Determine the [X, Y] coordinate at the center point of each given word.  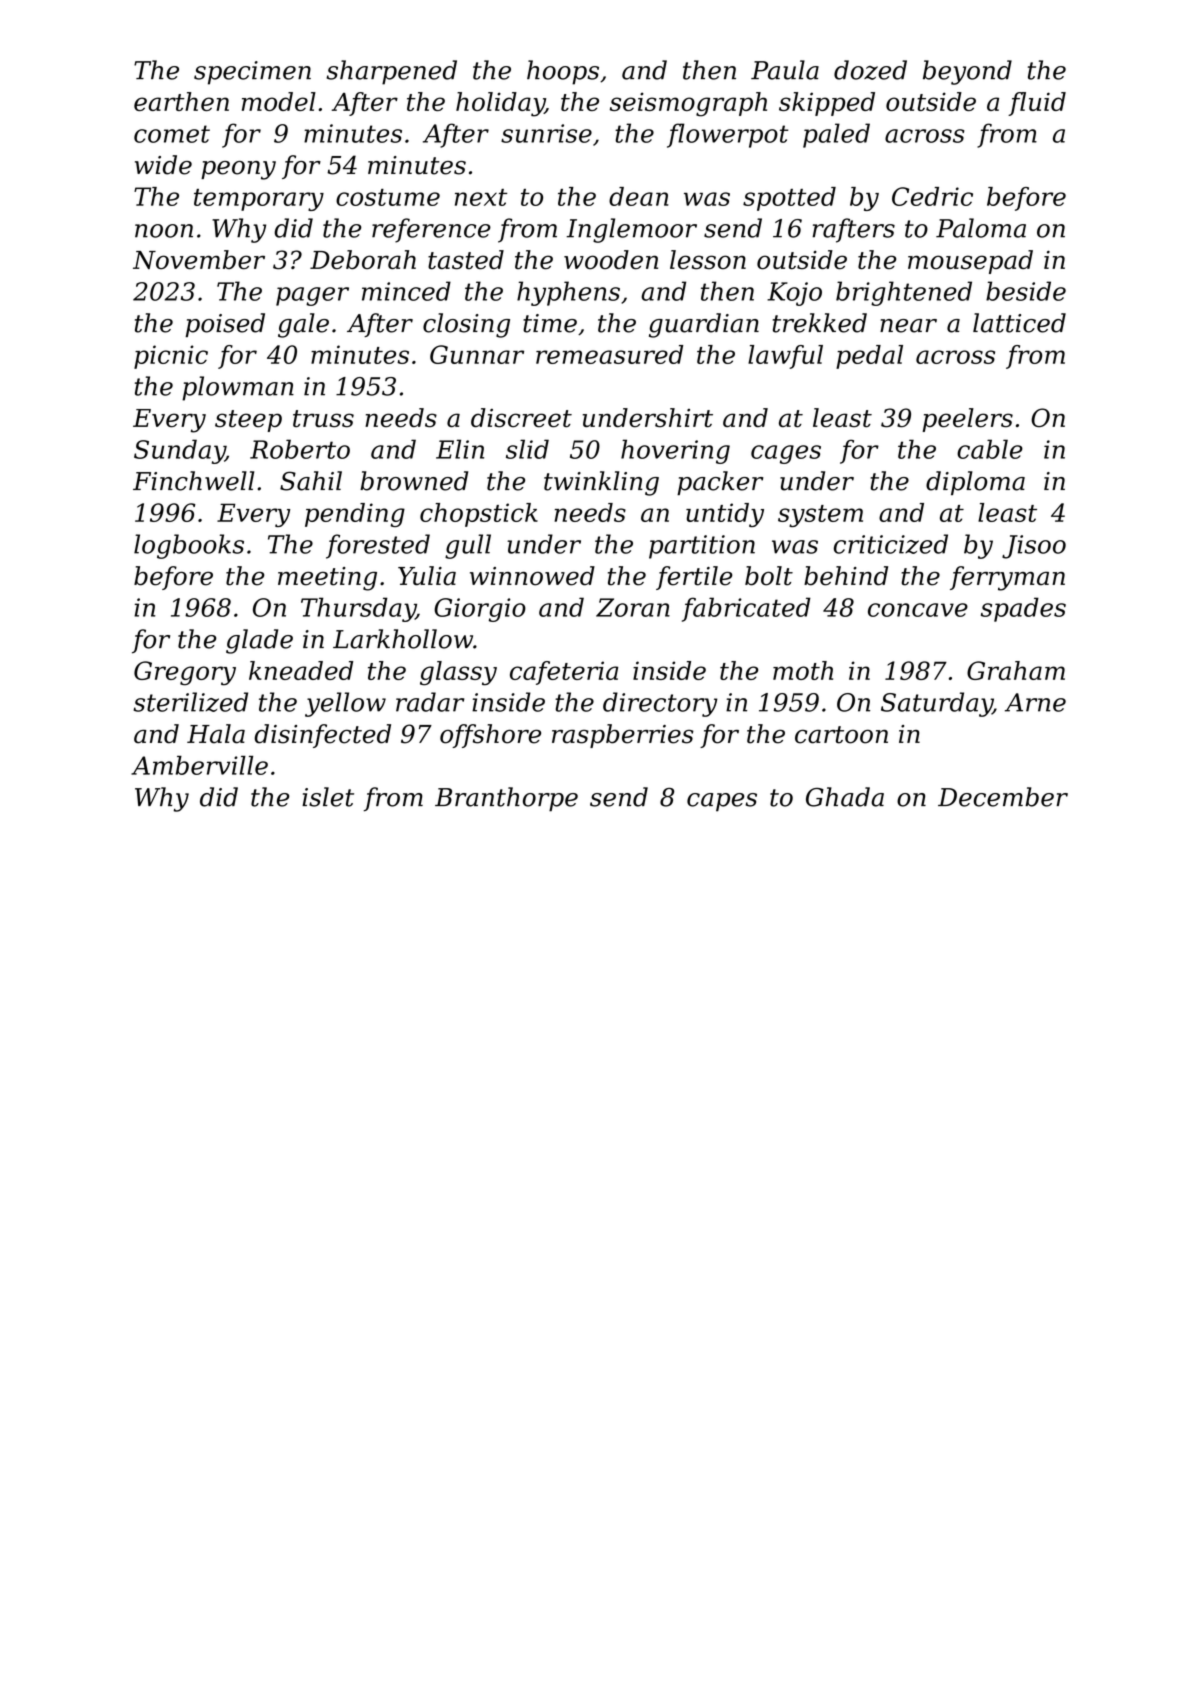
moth [803, 670]
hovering [675, 451]
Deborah [363, 260]
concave [918, 610]
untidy [725, 515]
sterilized [190, 702]
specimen [252, 73]
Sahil [311, 481]
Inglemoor [631, 230]
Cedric [932, 196]
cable [990, 449]
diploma [975, 483]
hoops [563, 72]
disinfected [322, 736]
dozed [870, 70]
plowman [238, 388]
